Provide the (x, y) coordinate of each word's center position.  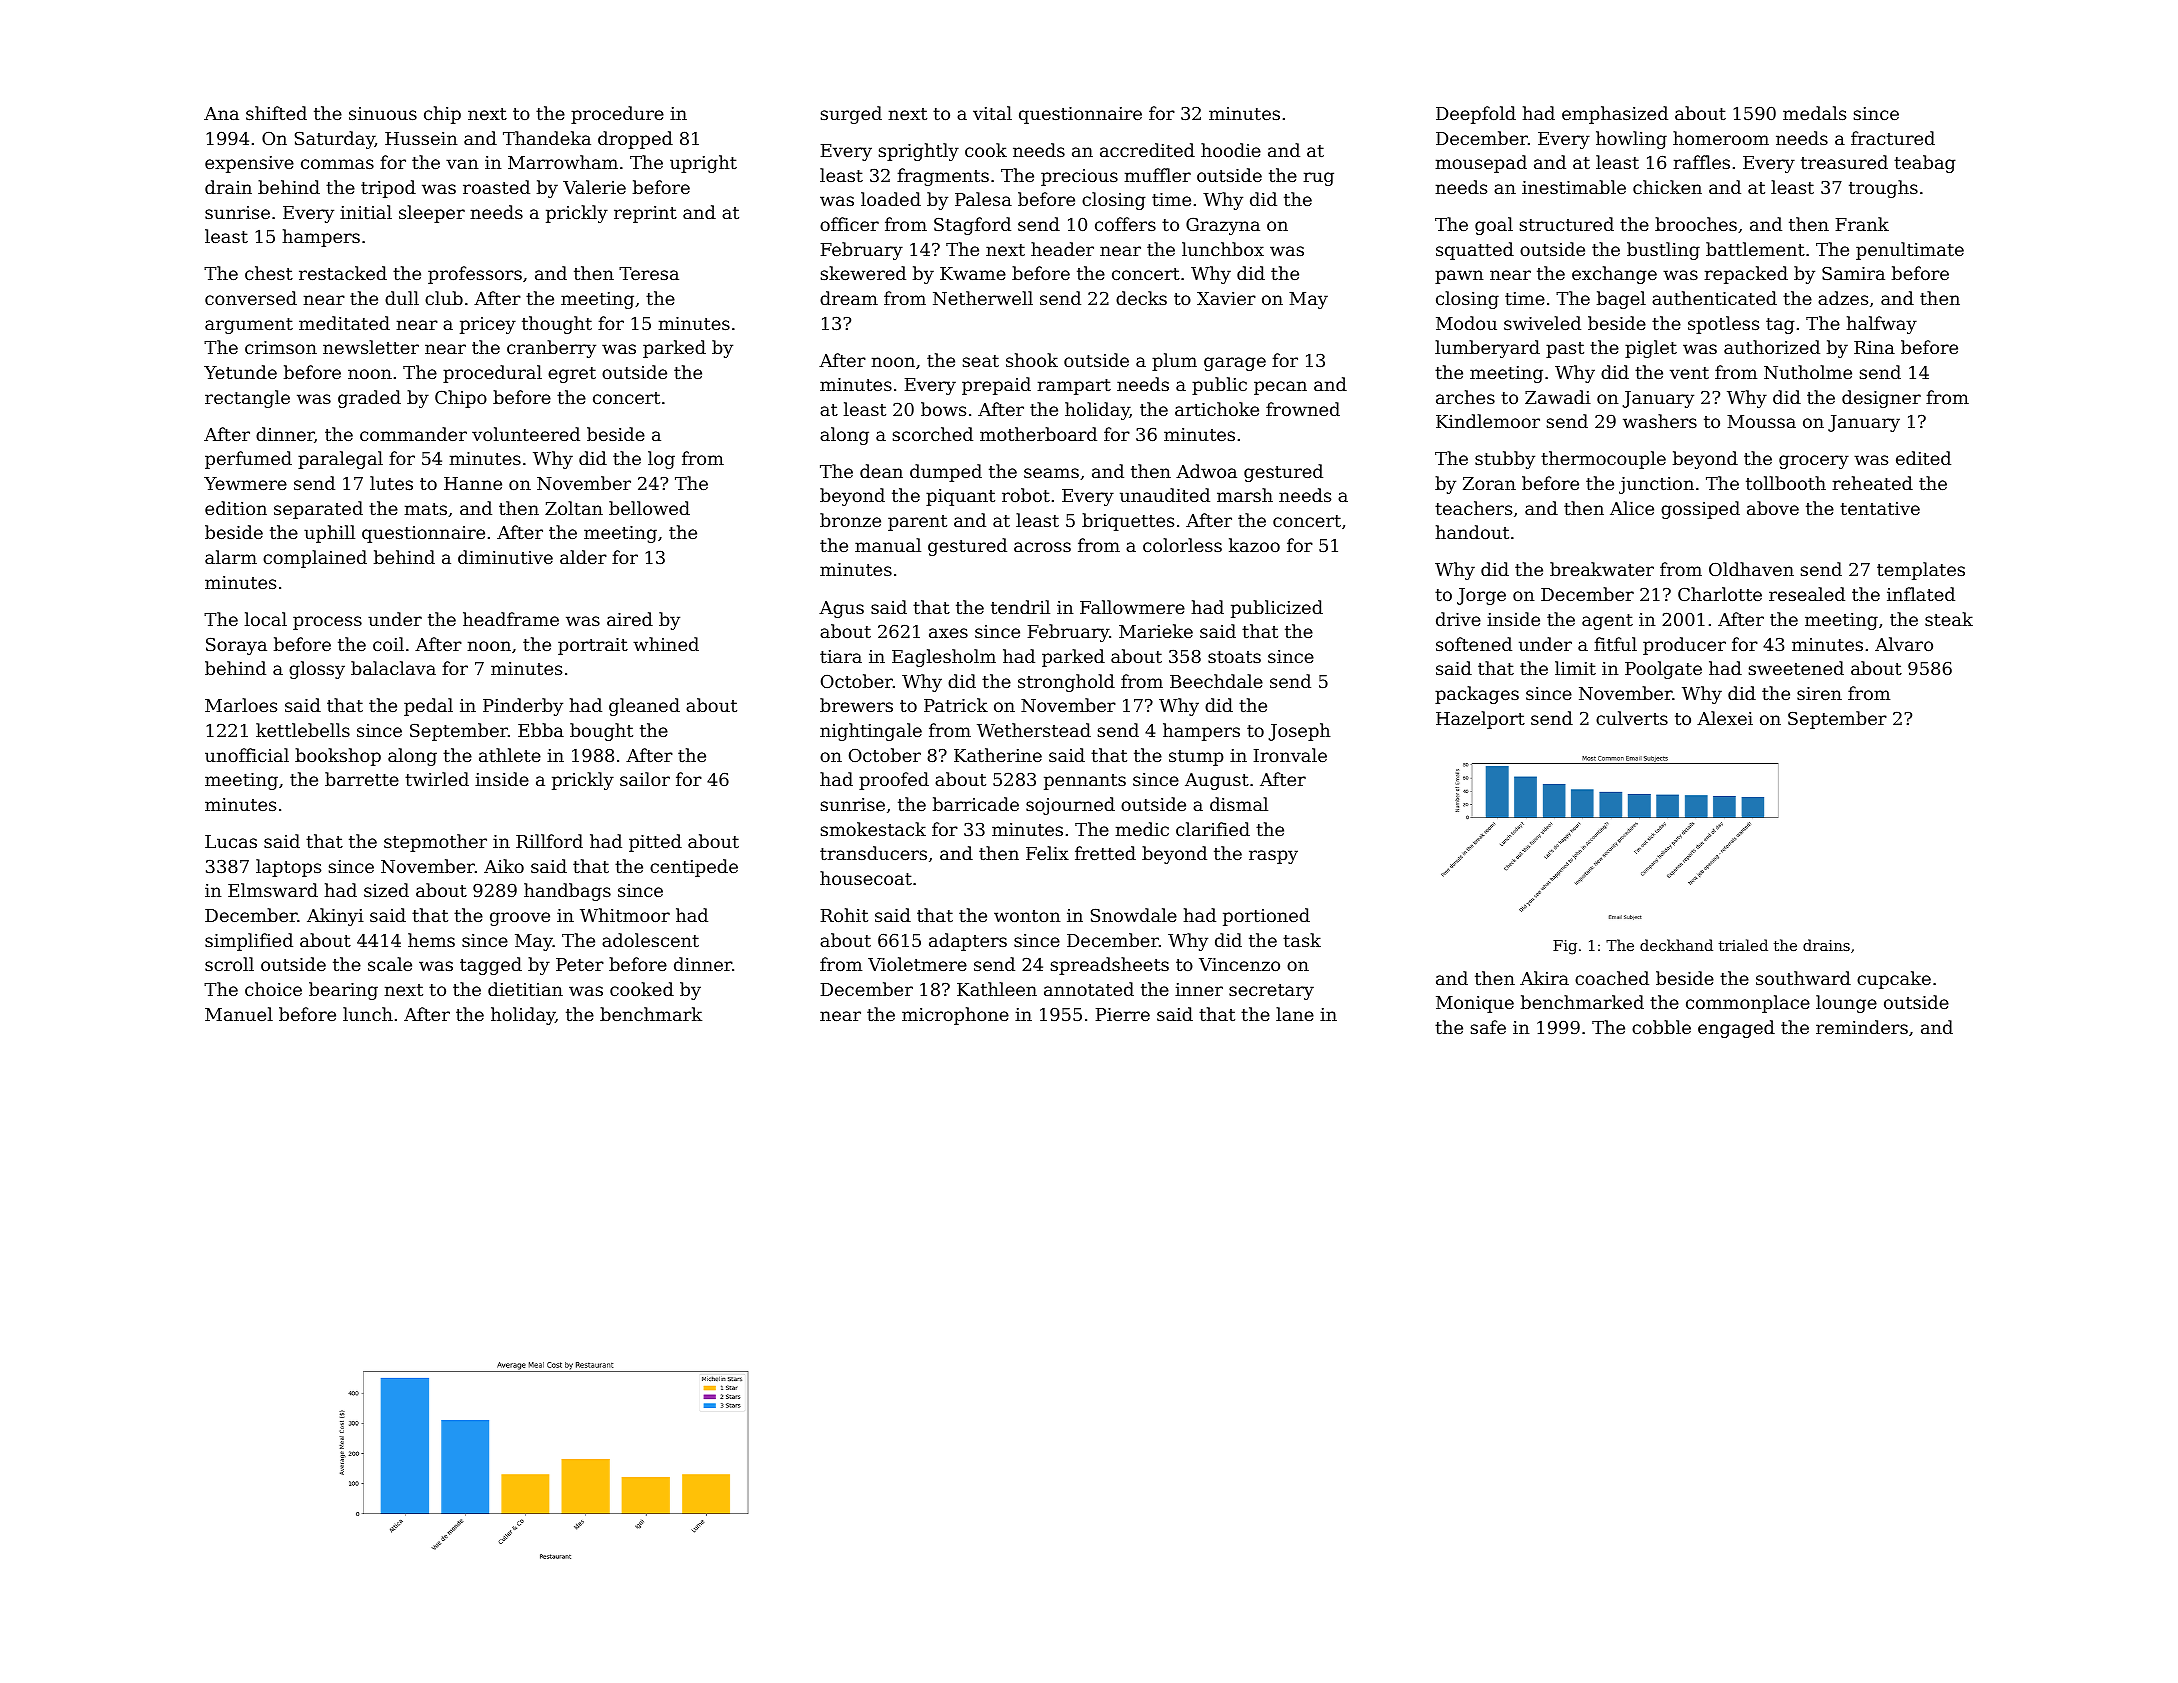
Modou (1466, 323)
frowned (1303, 409)
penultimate (1910, 251)
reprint (645, 214)
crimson (281, 347)
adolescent (650, 940)
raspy (1273, 857)
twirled (437, 779)
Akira (1544, 978)
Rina (1874, 347)
